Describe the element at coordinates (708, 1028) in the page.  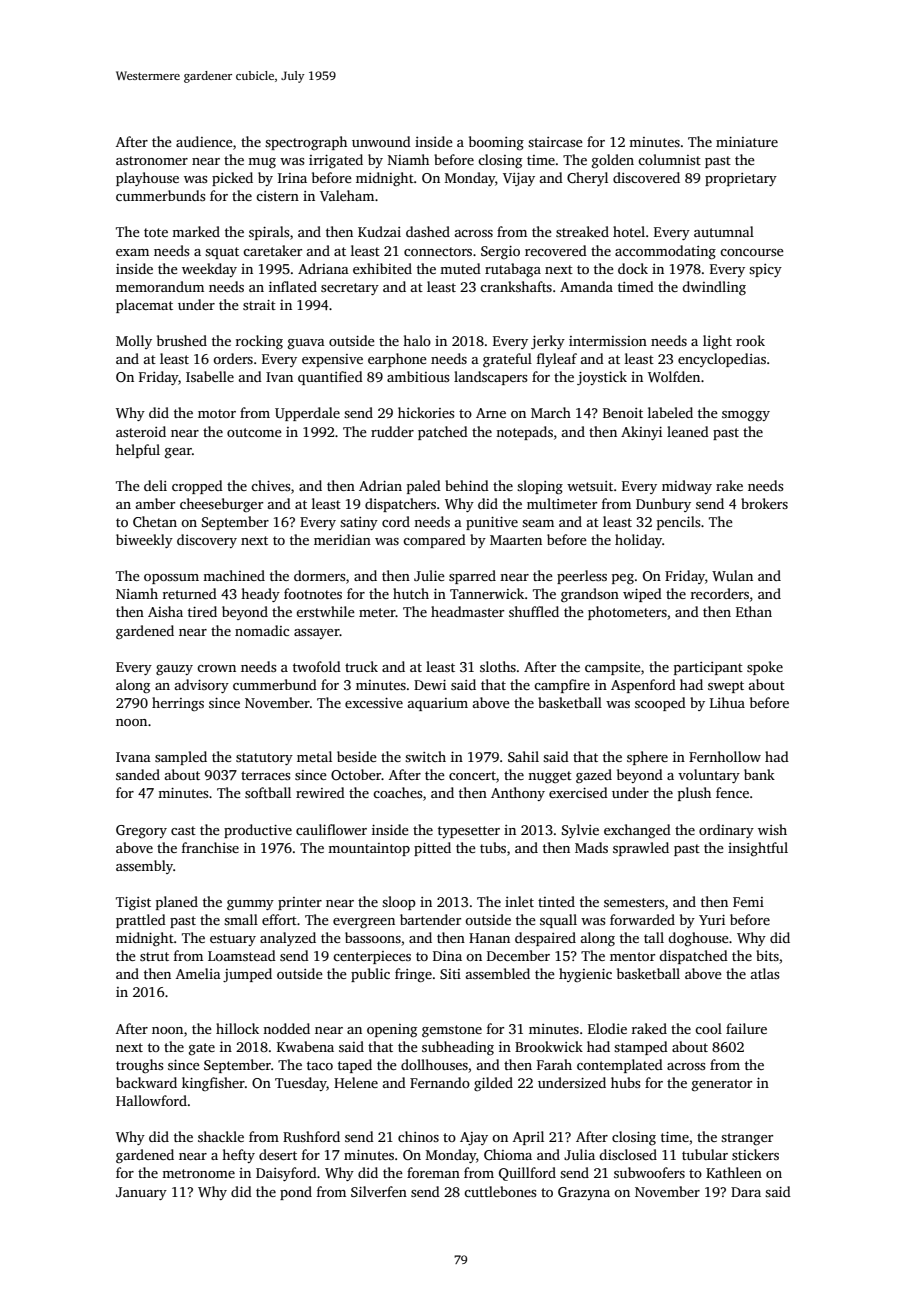
I see `cool` at that location.
